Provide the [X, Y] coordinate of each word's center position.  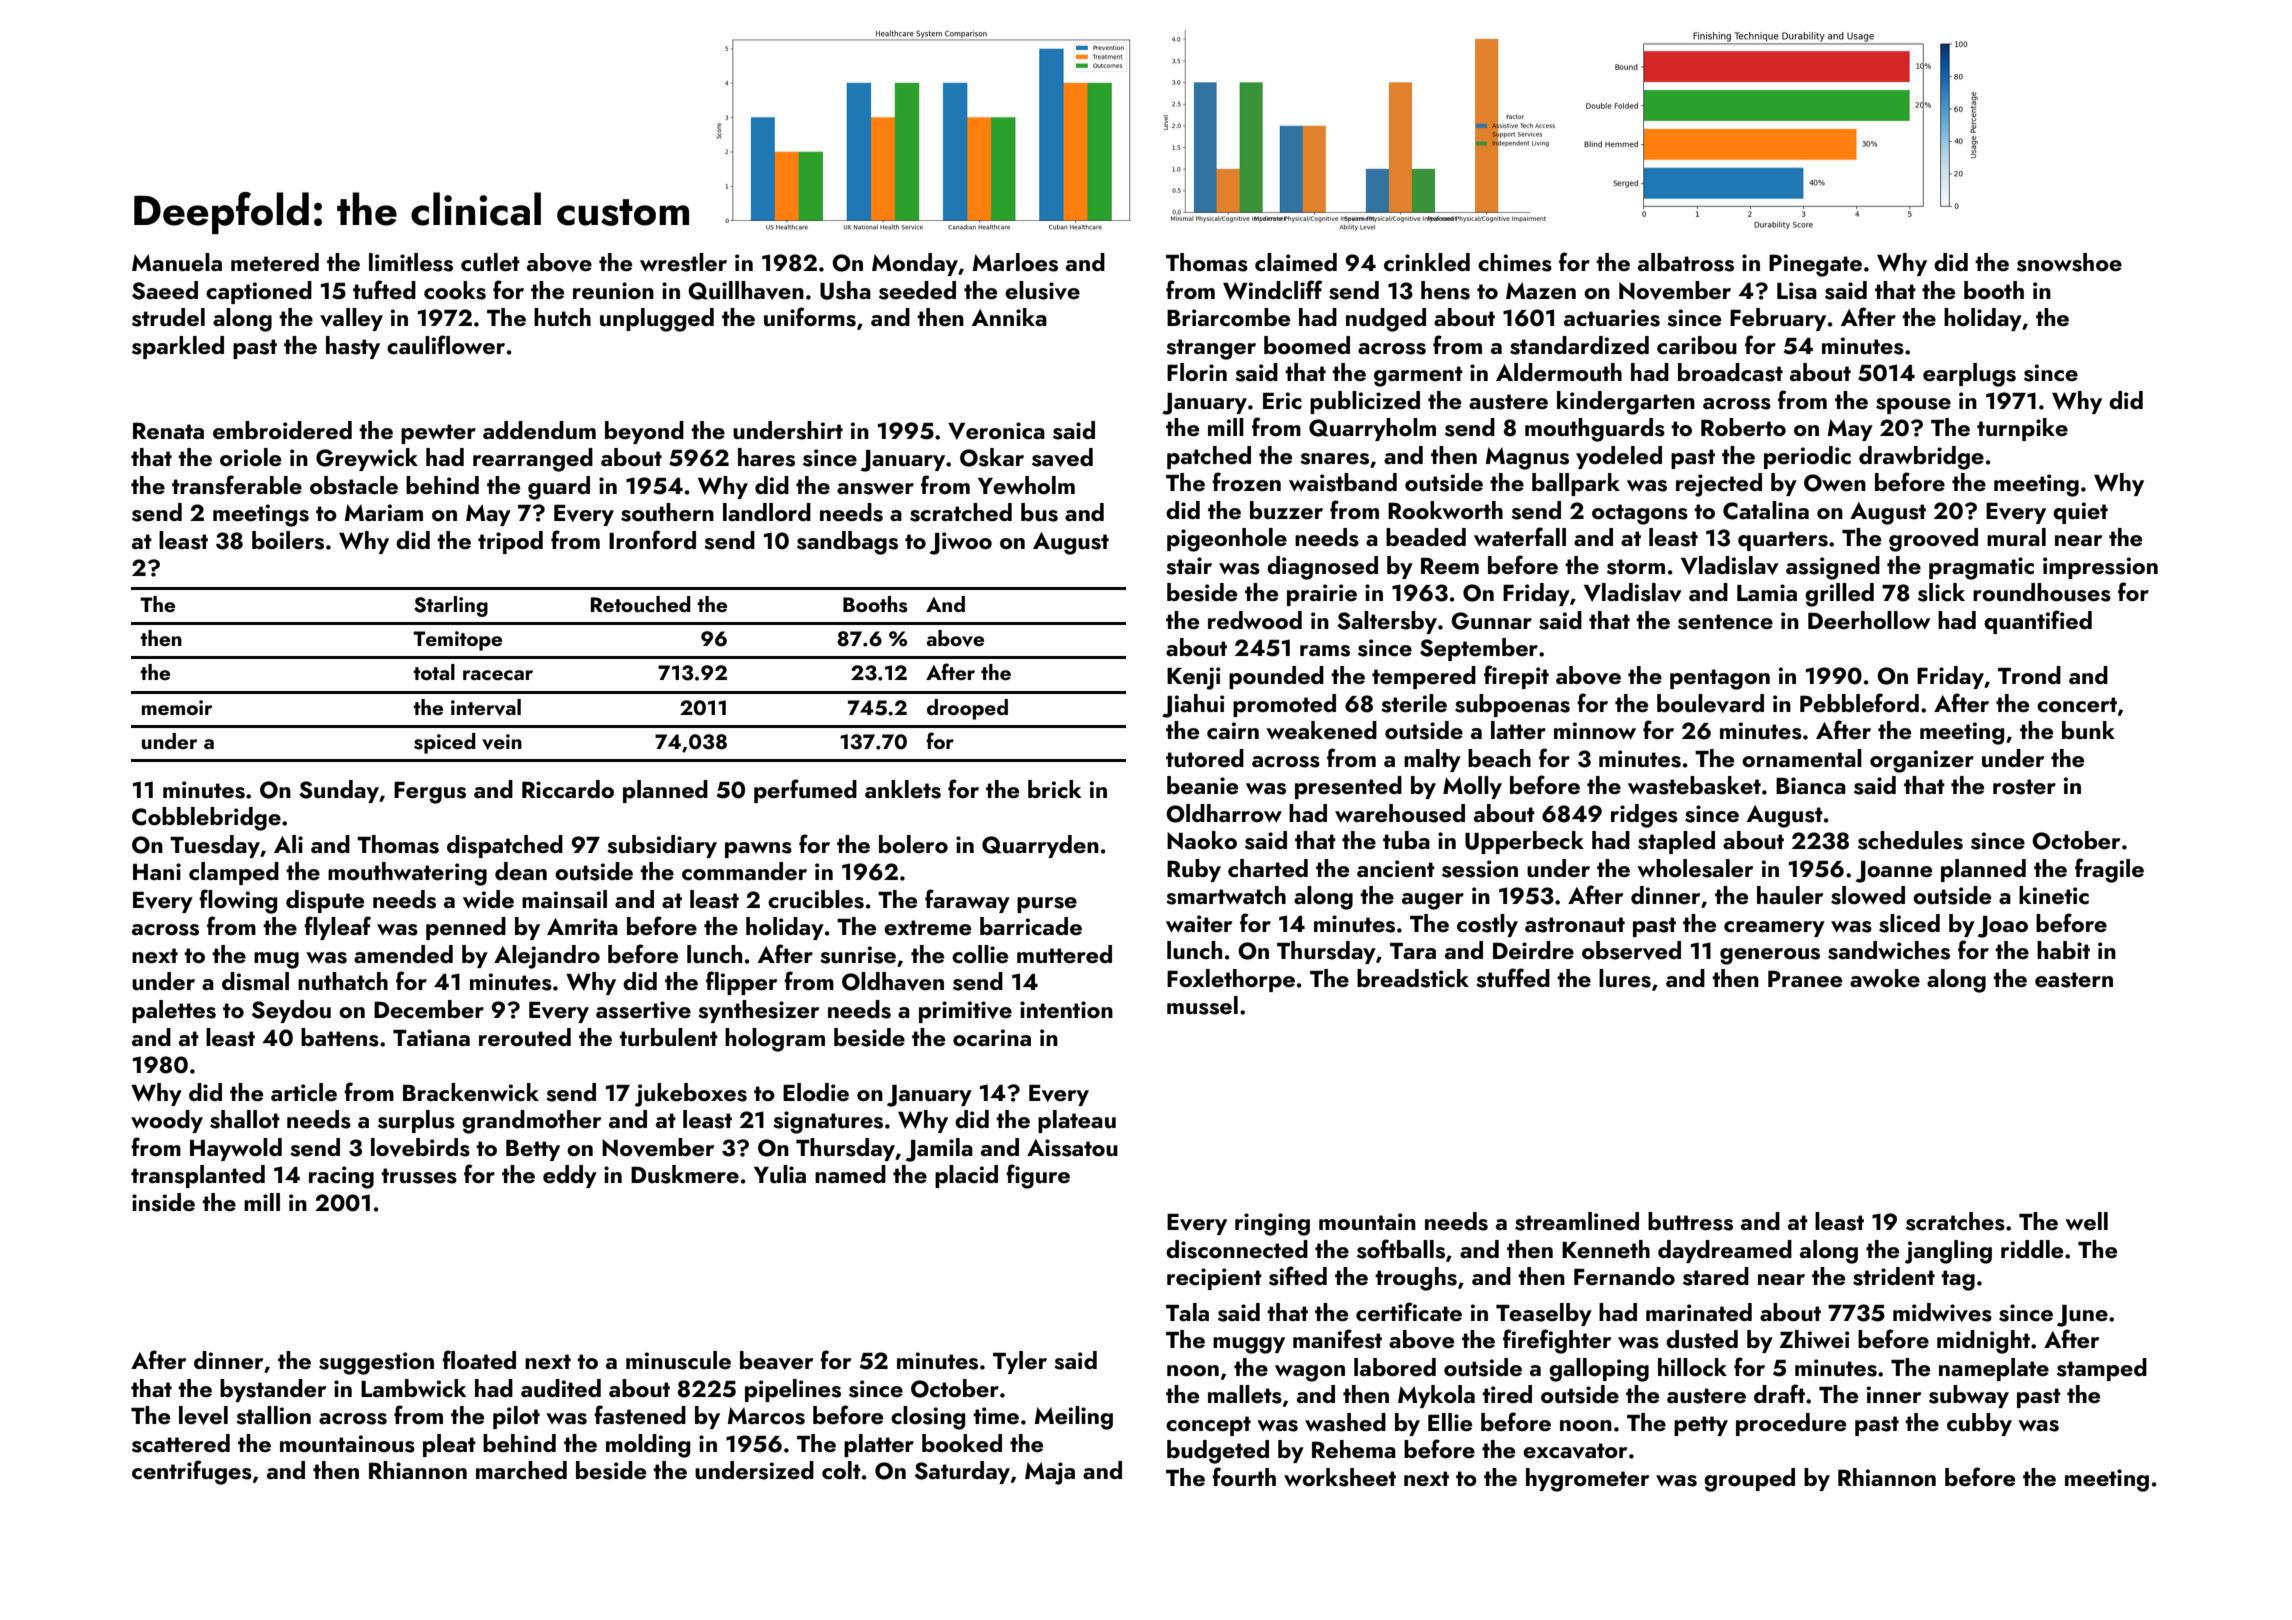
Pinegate [1815, 265]
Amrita [582, 926]
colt [841, 1470]
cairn [1233, 730]
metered [275, 262]
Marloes [1015, 262]
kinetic [2054, 895]
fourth [1244, 1476]
